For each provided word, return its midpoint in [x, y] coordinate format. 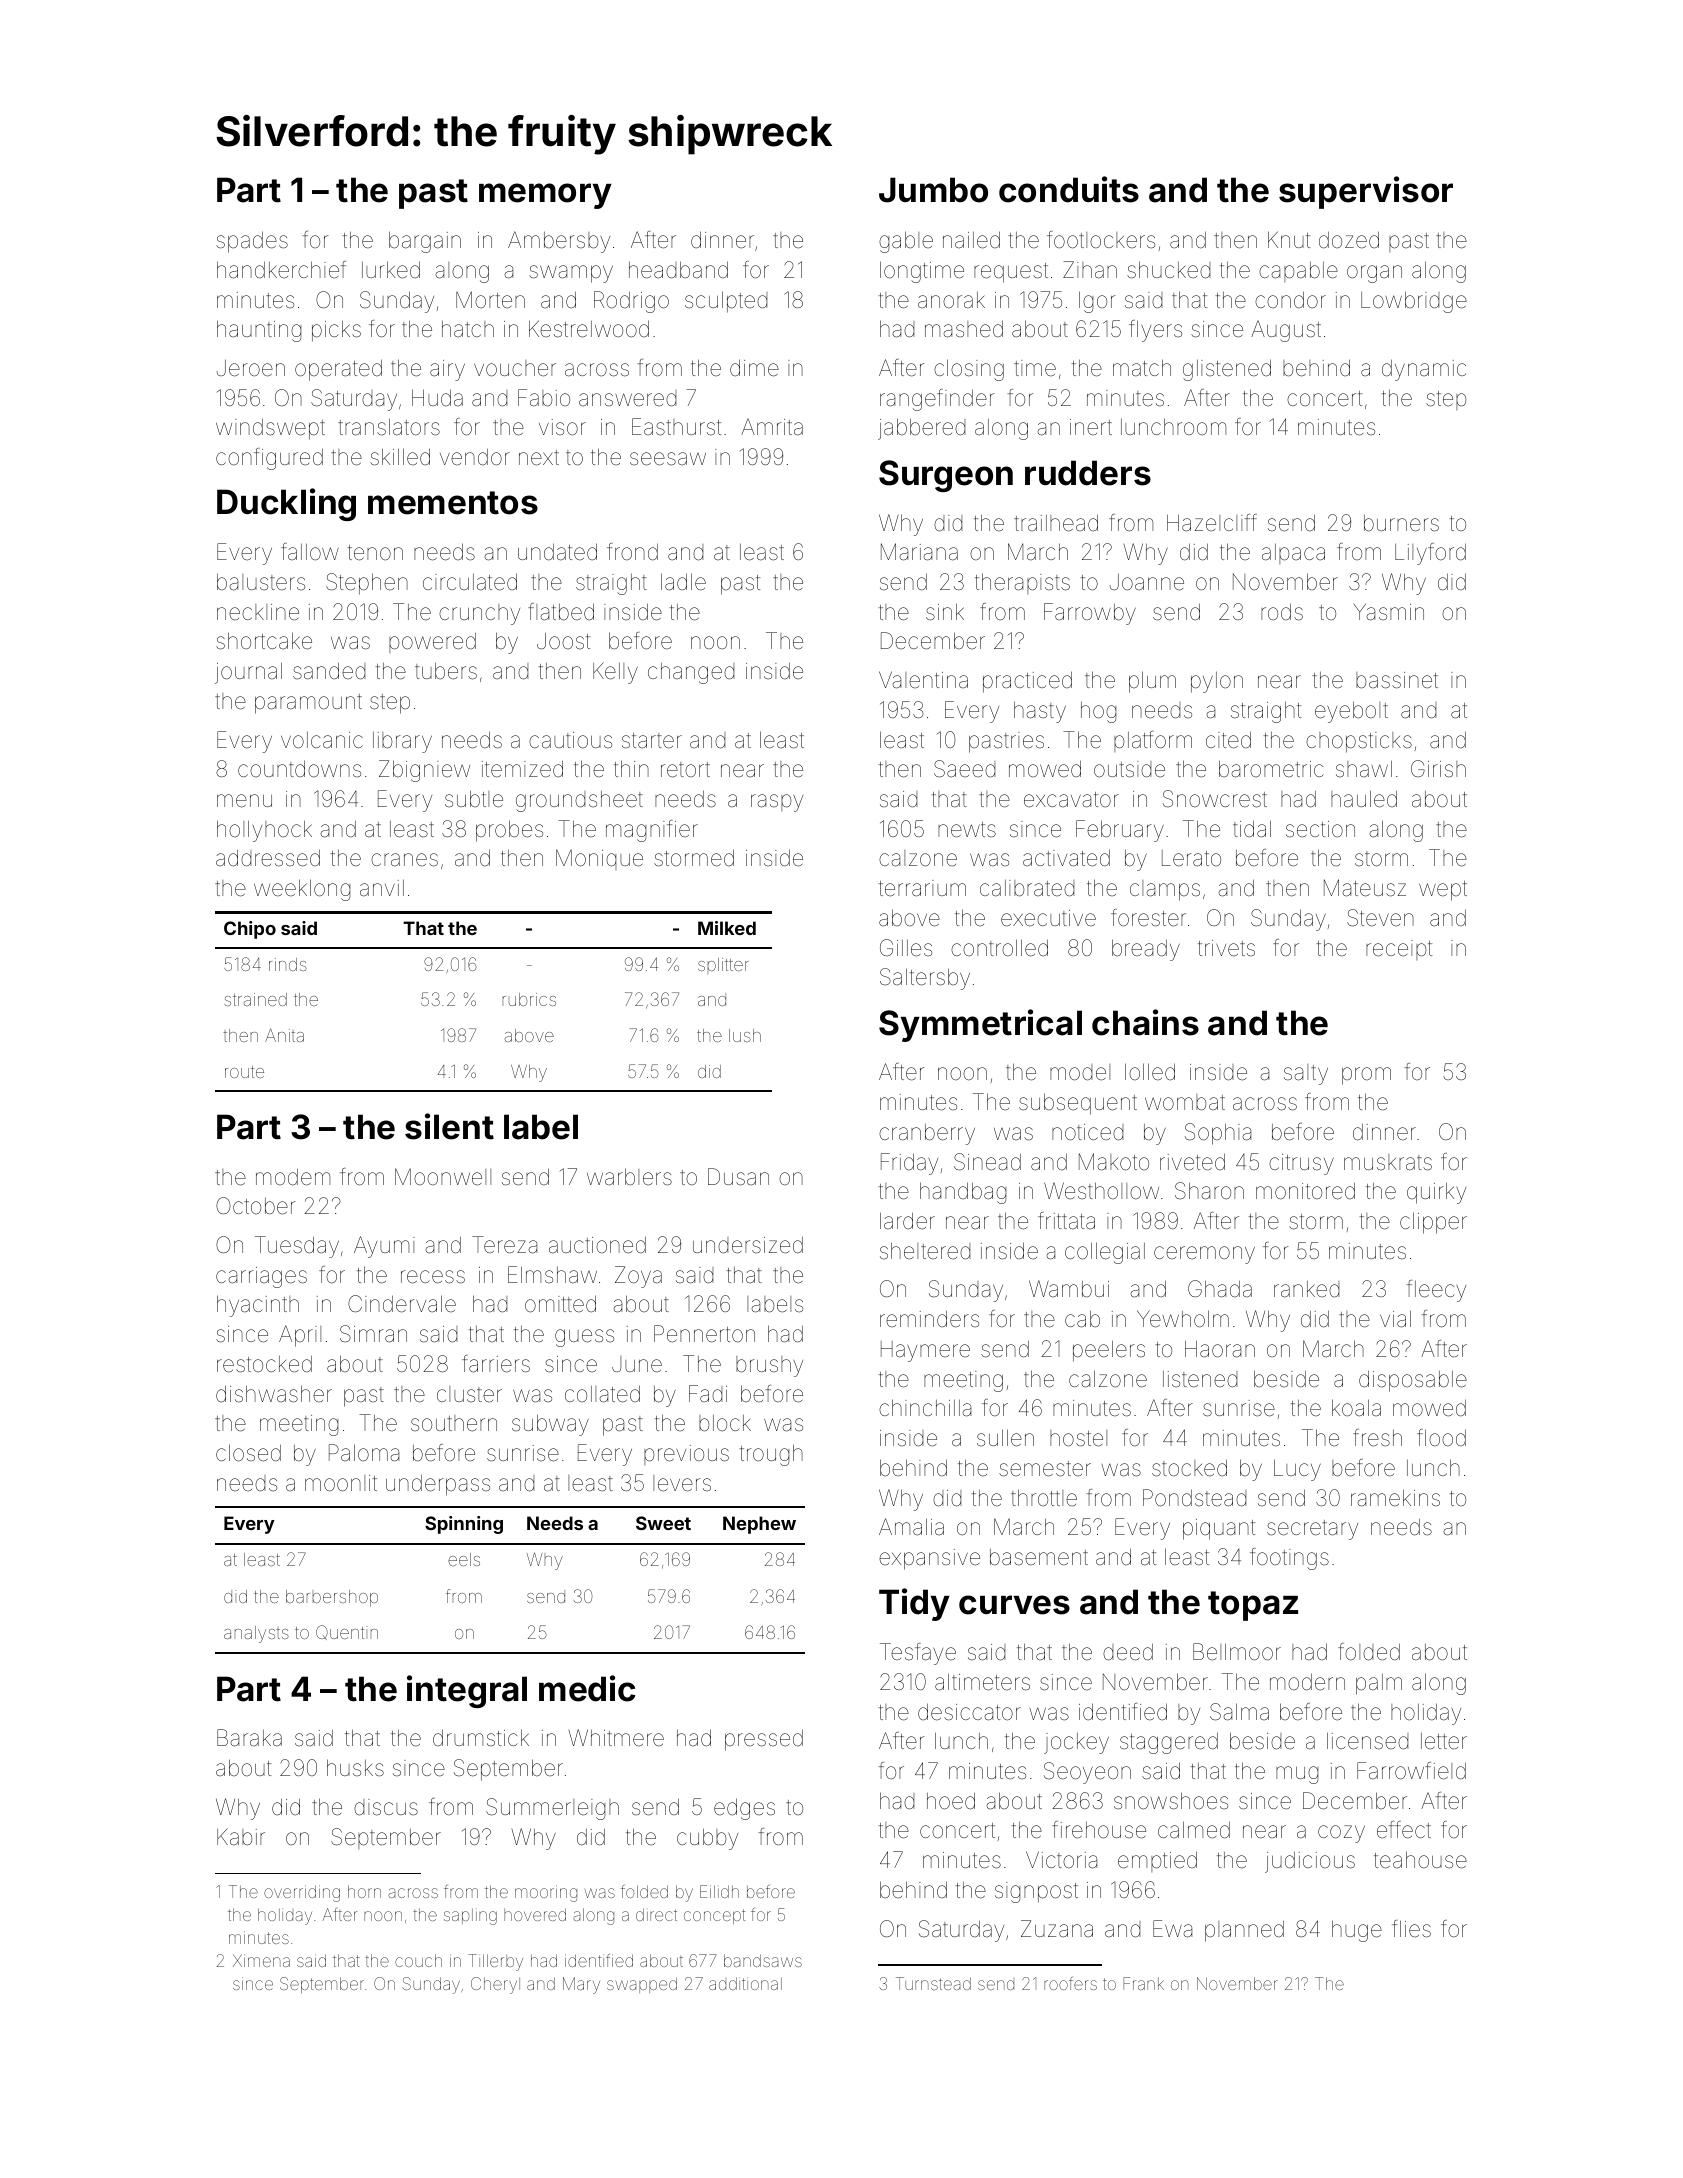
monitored [1305, 1191]
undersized [748, 1245]
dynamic [1424, 370]
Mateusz [1365, 888]
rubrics [529, 999]
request [1011, 273]
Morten [490, 300]
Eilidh [719, 1891]
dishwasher [274, 1394]
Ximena [261, 1960]
